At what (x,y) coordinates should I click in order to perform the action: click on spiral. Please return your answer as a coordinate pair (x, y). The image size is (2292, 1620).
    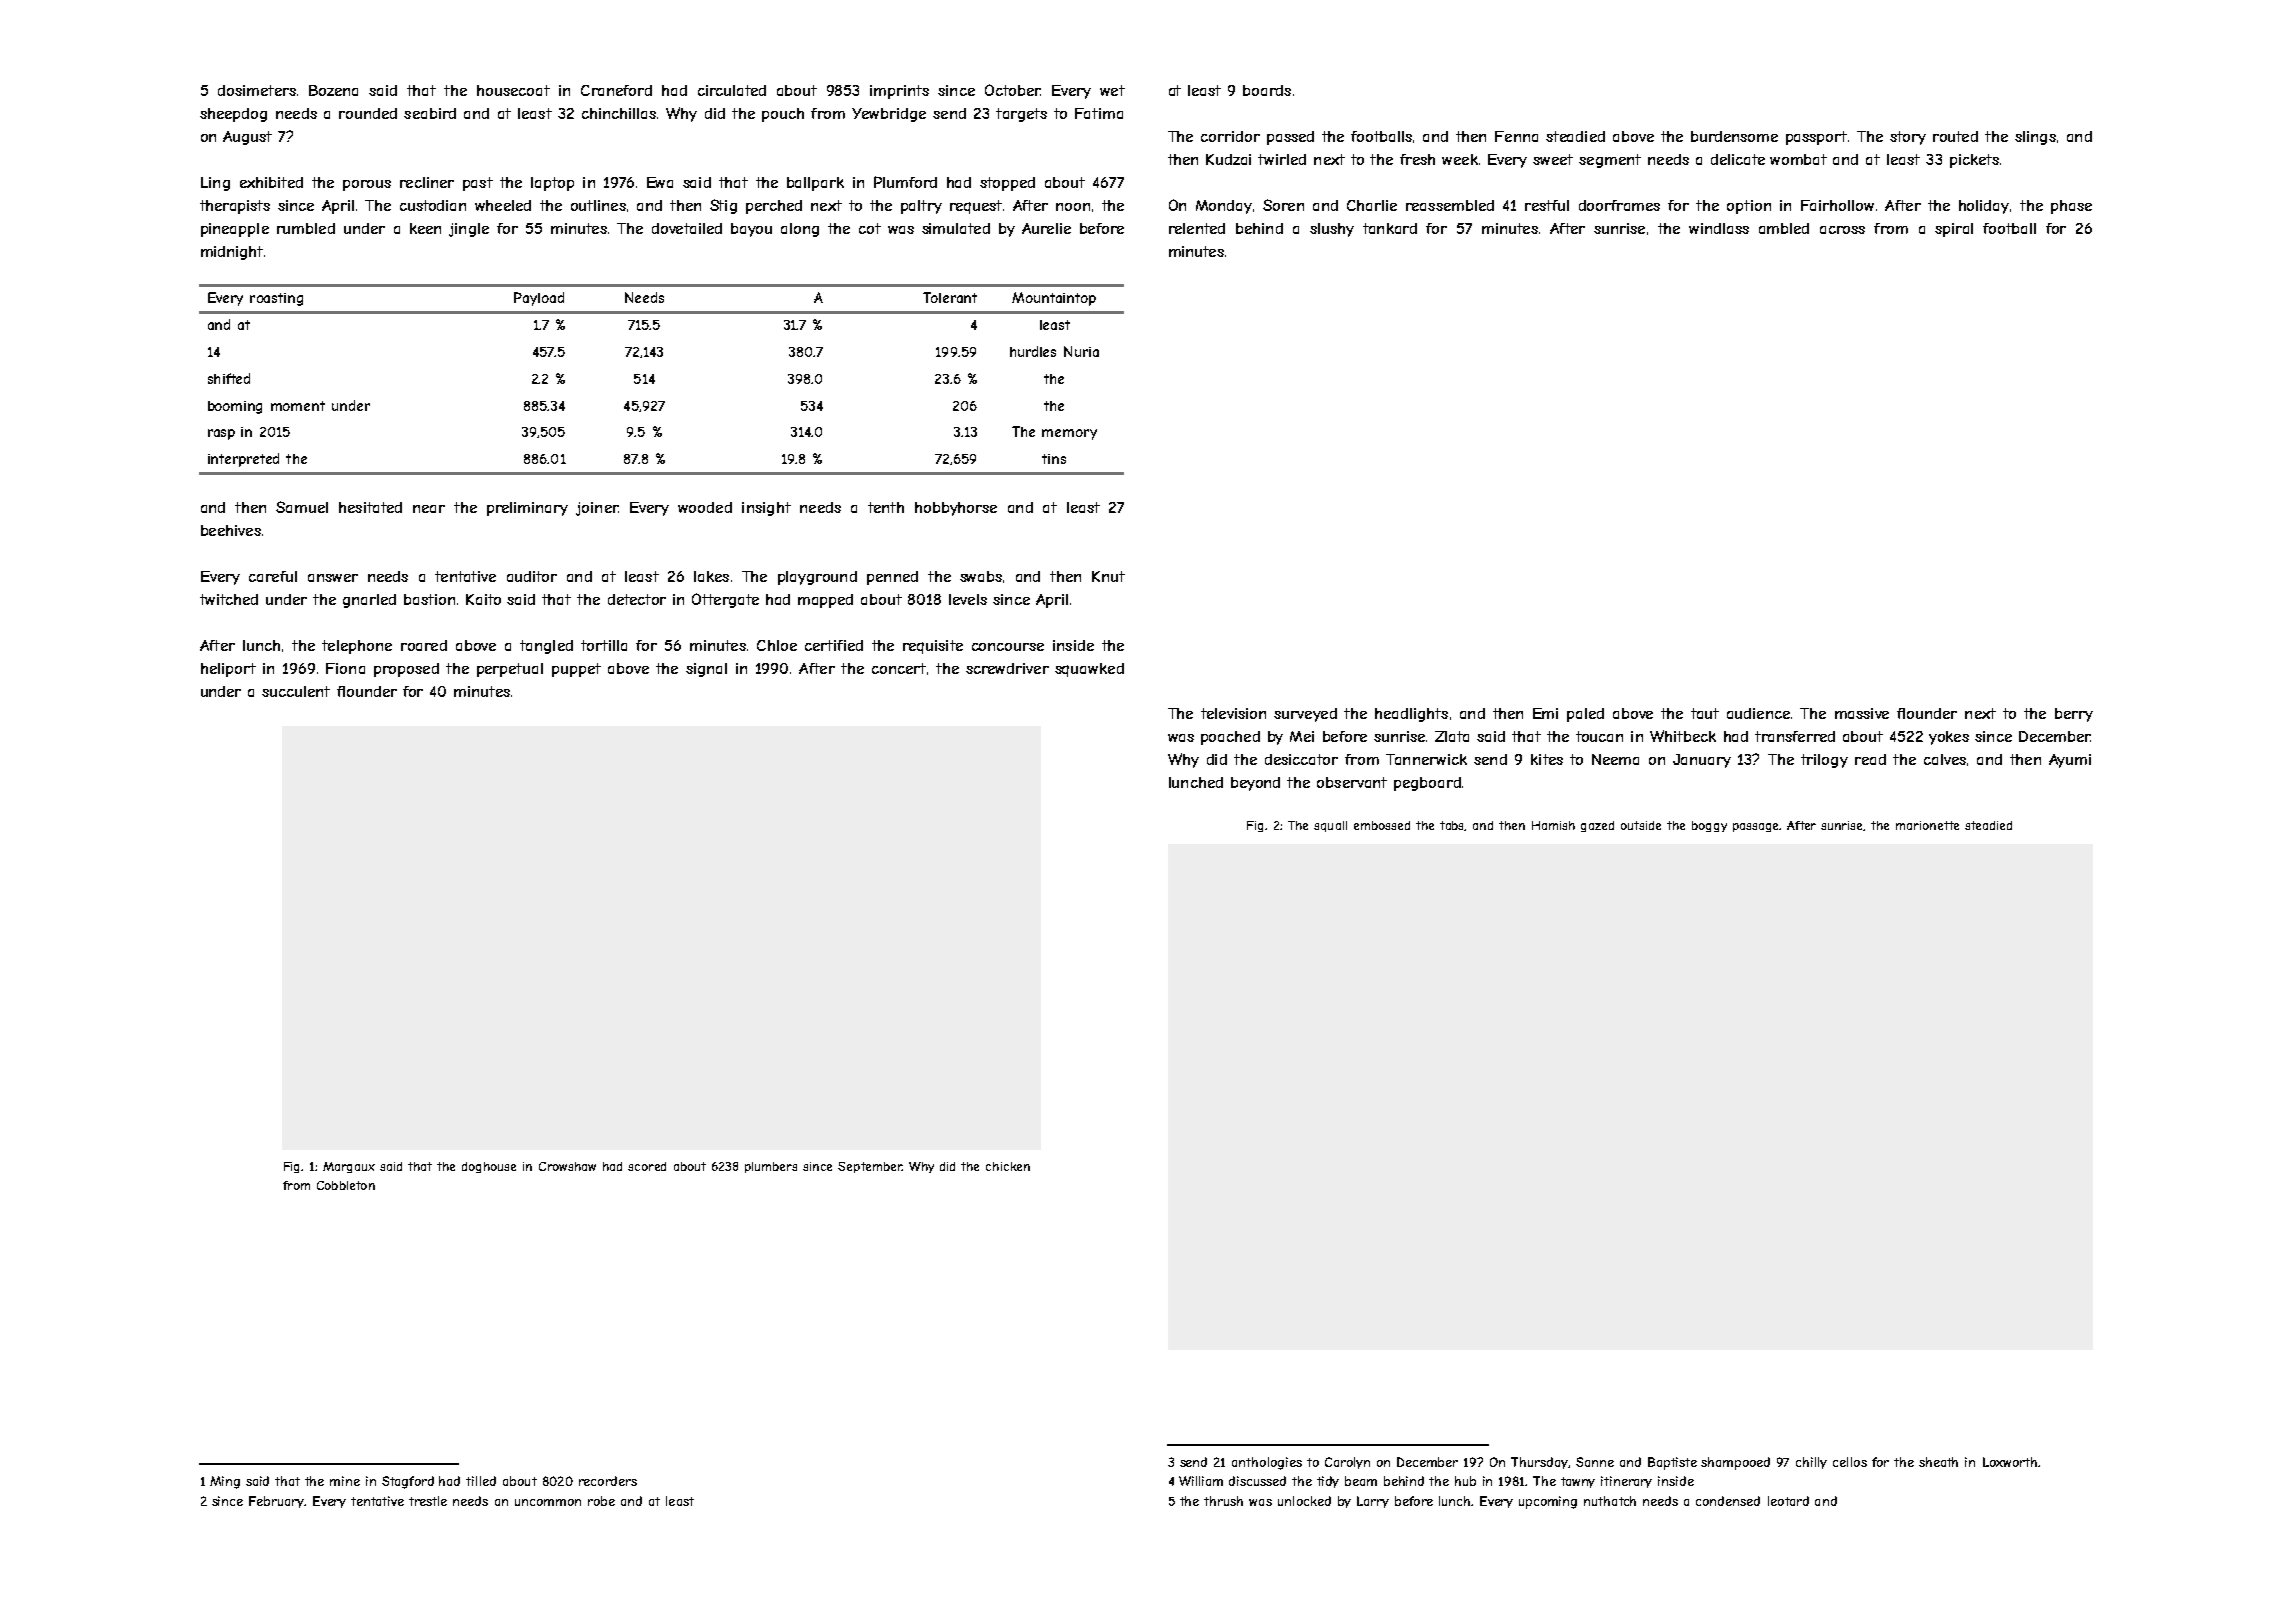
    Looking at the image, I should click on (1954, 230).
